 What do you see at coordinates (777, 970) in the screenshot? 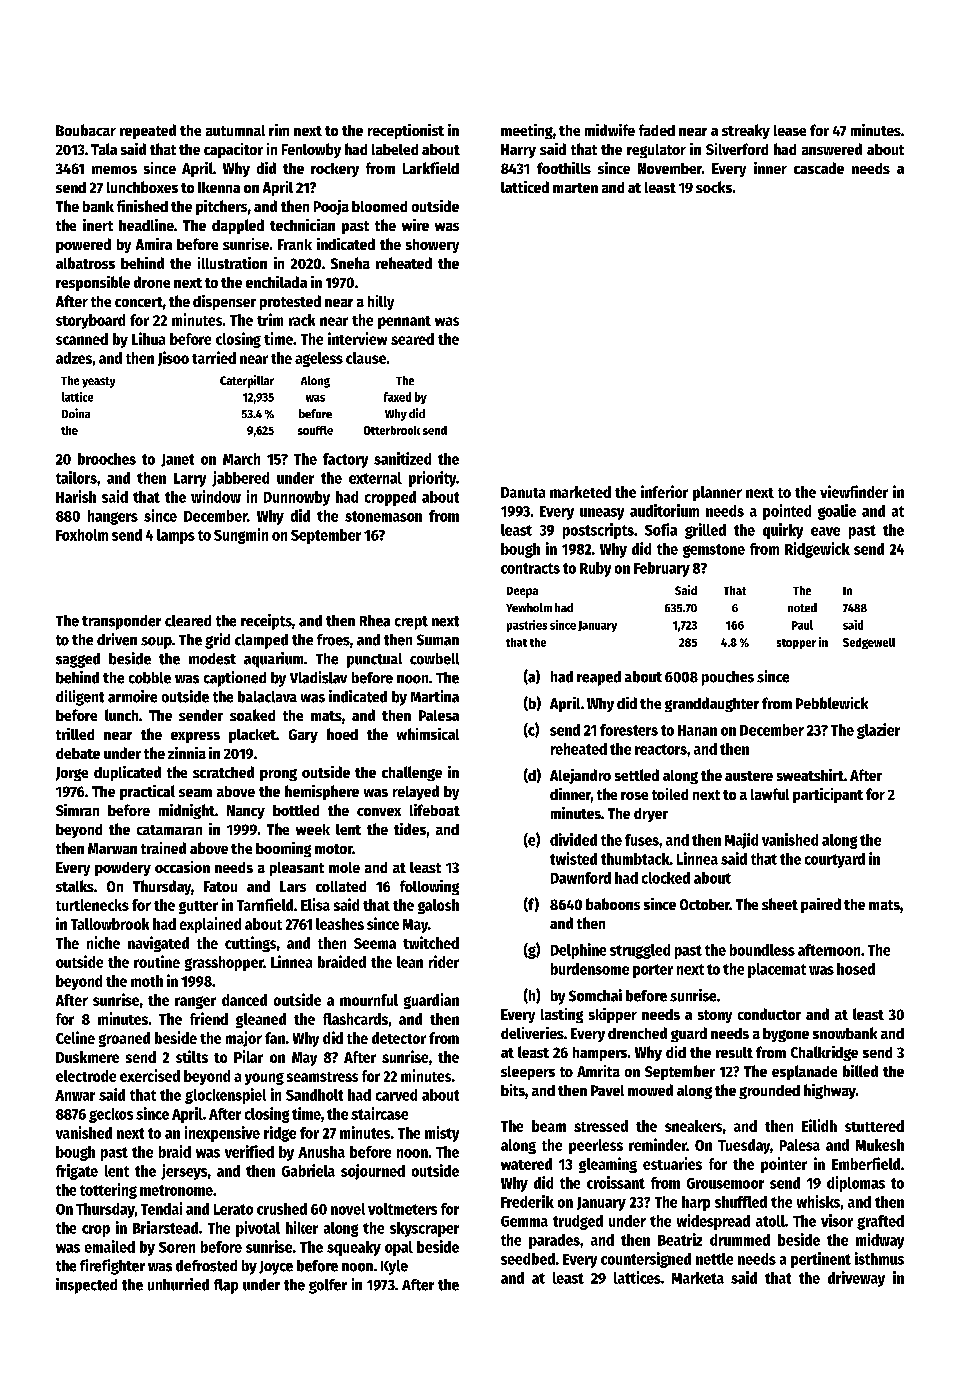
I see `placemat` at bounding box center [777, 970].
